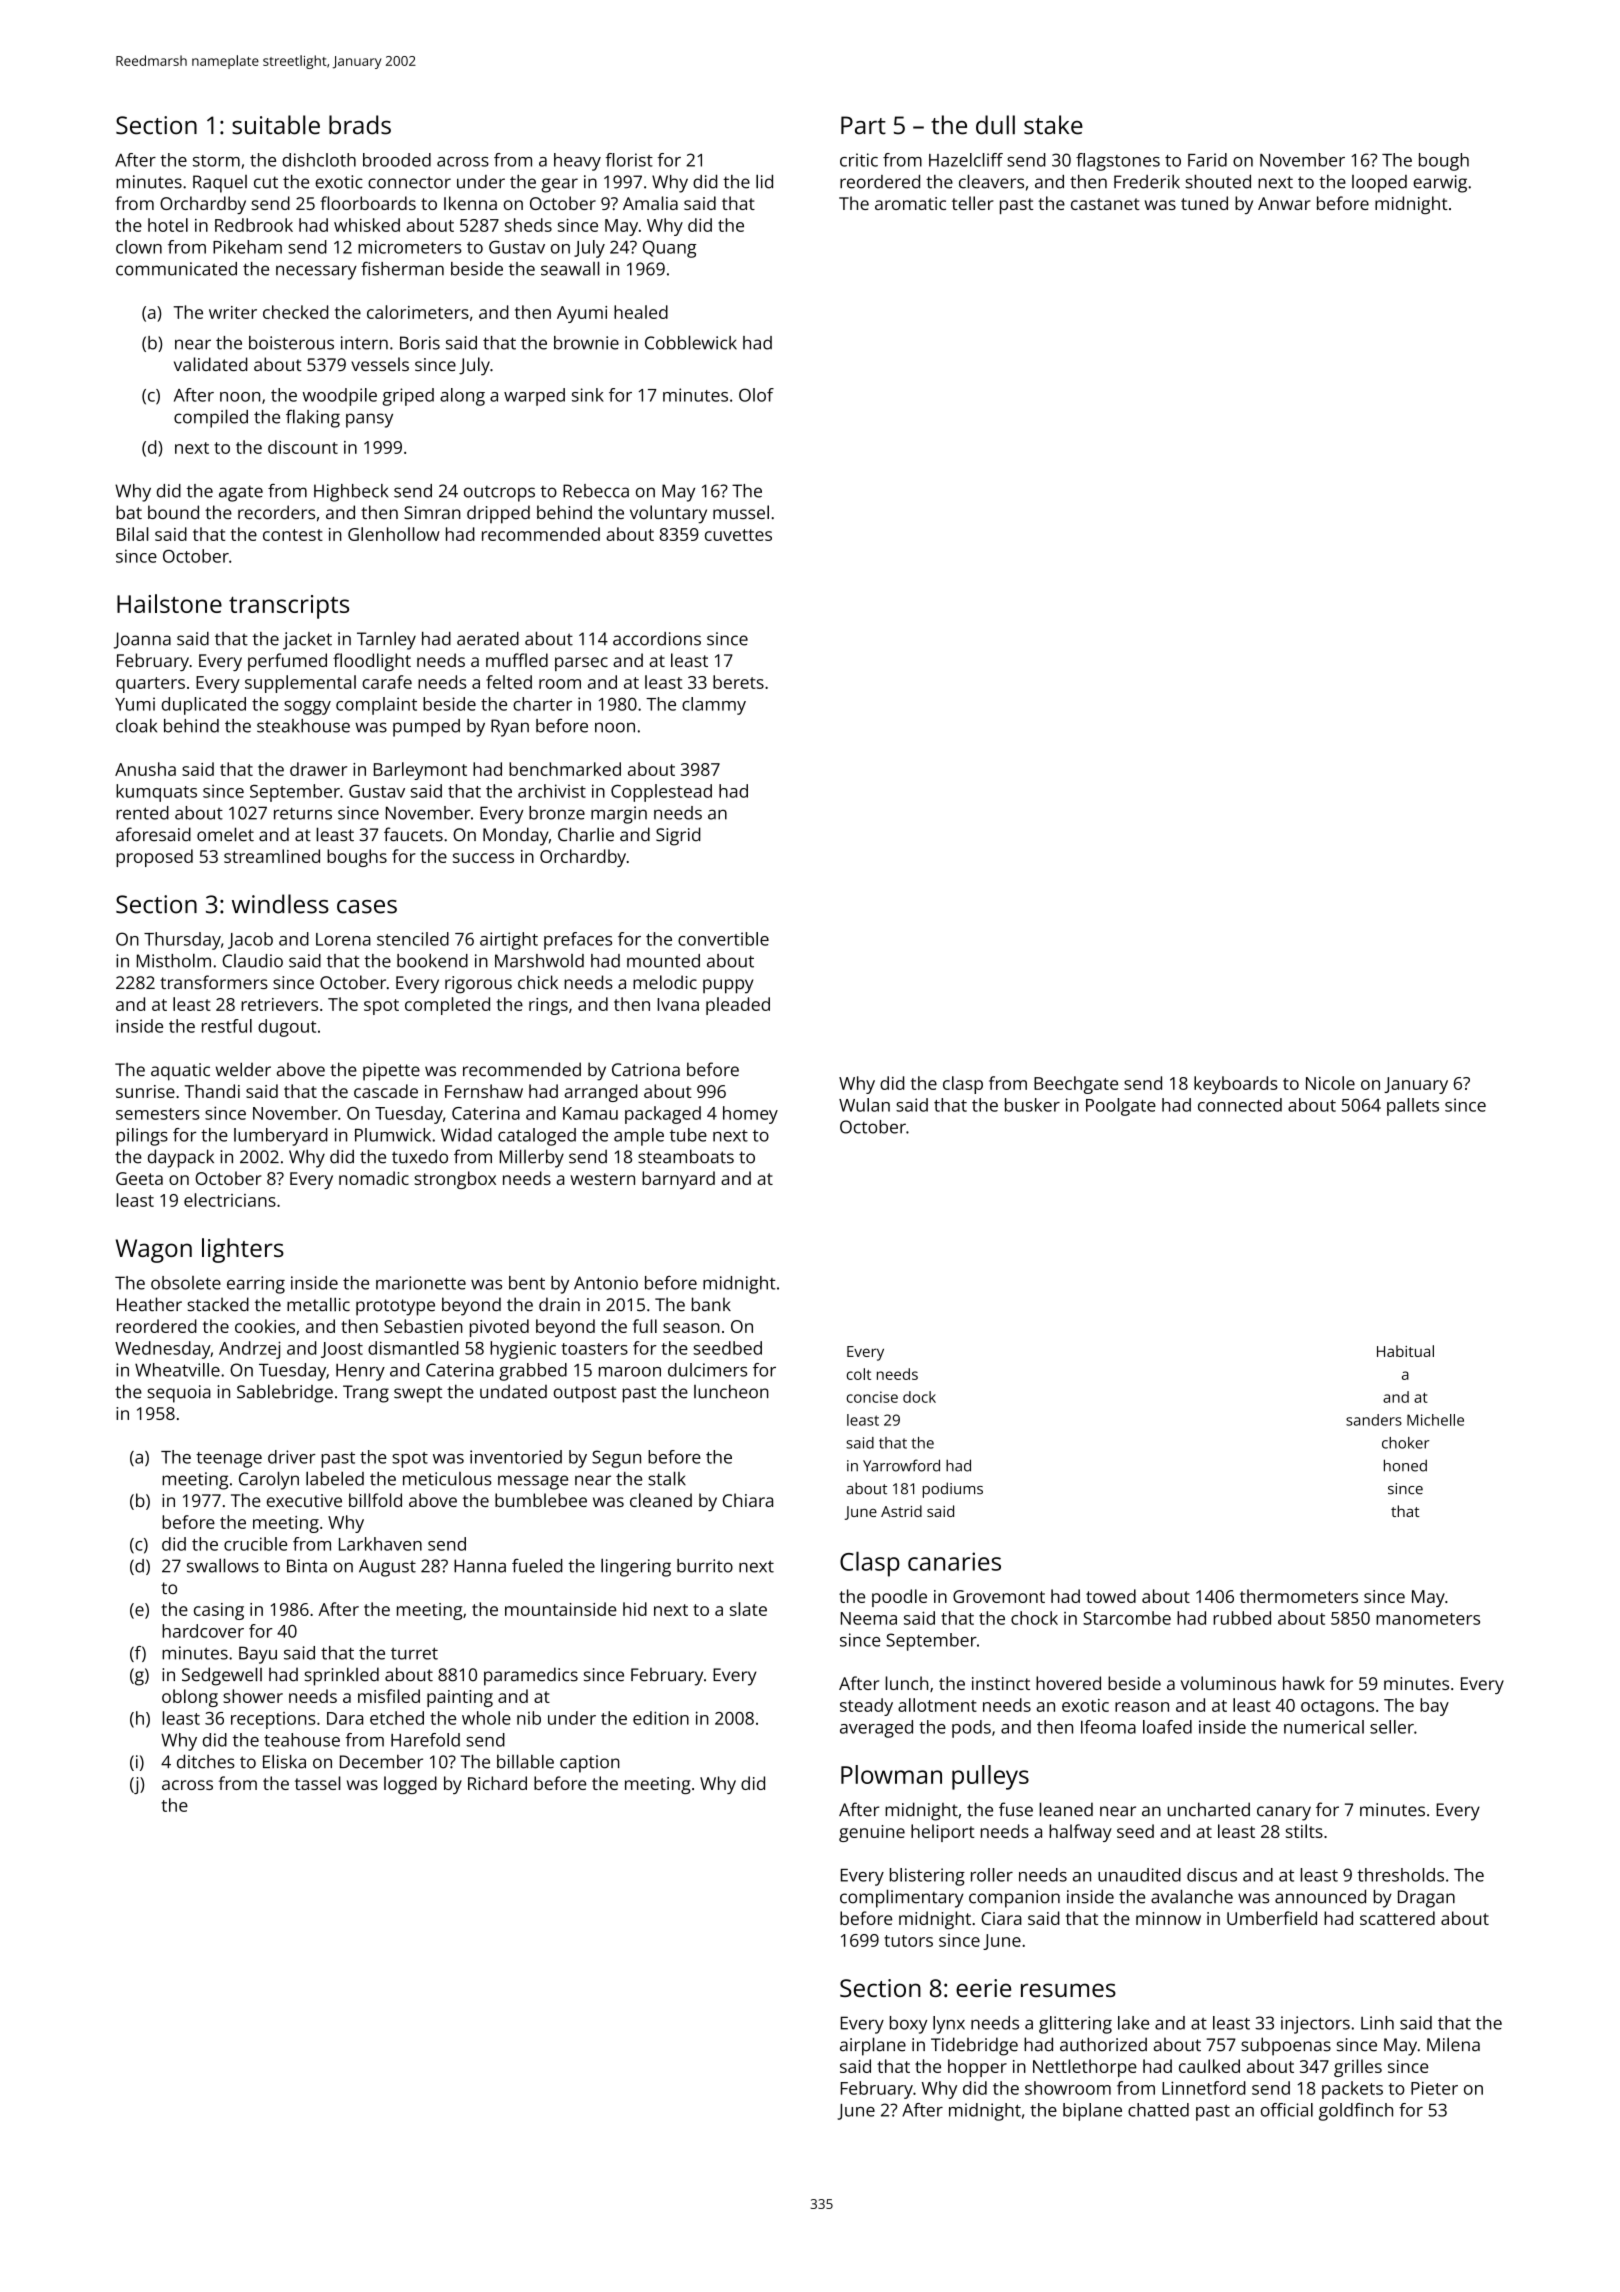 The image size is (1620, 2292). I want to click on airplane, so click(873, 2046).
